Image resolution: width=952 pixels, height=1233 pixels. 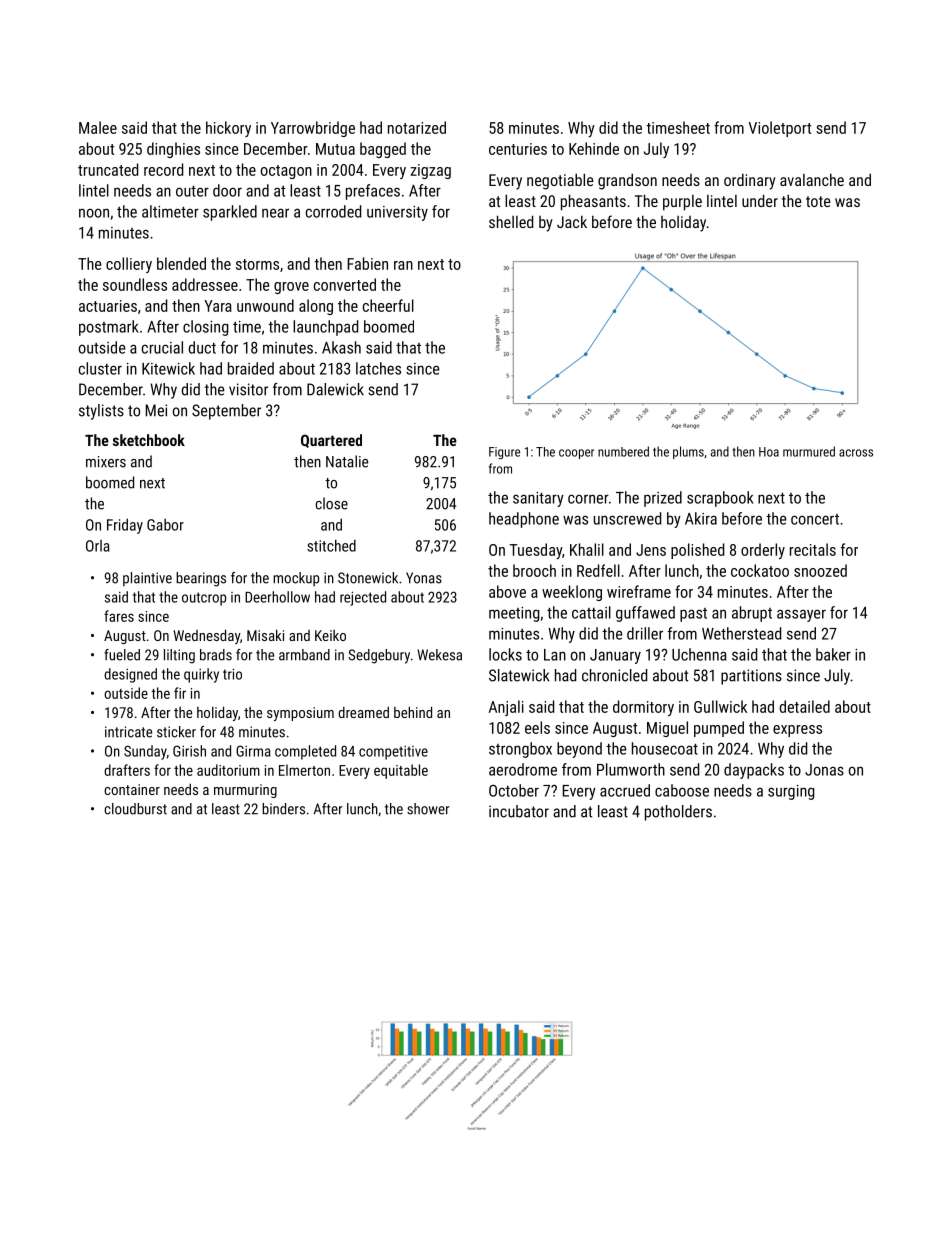 What do you see at coordinates (162, 347) in the page?
I see `crucial` at bounding box center [162, 347].
